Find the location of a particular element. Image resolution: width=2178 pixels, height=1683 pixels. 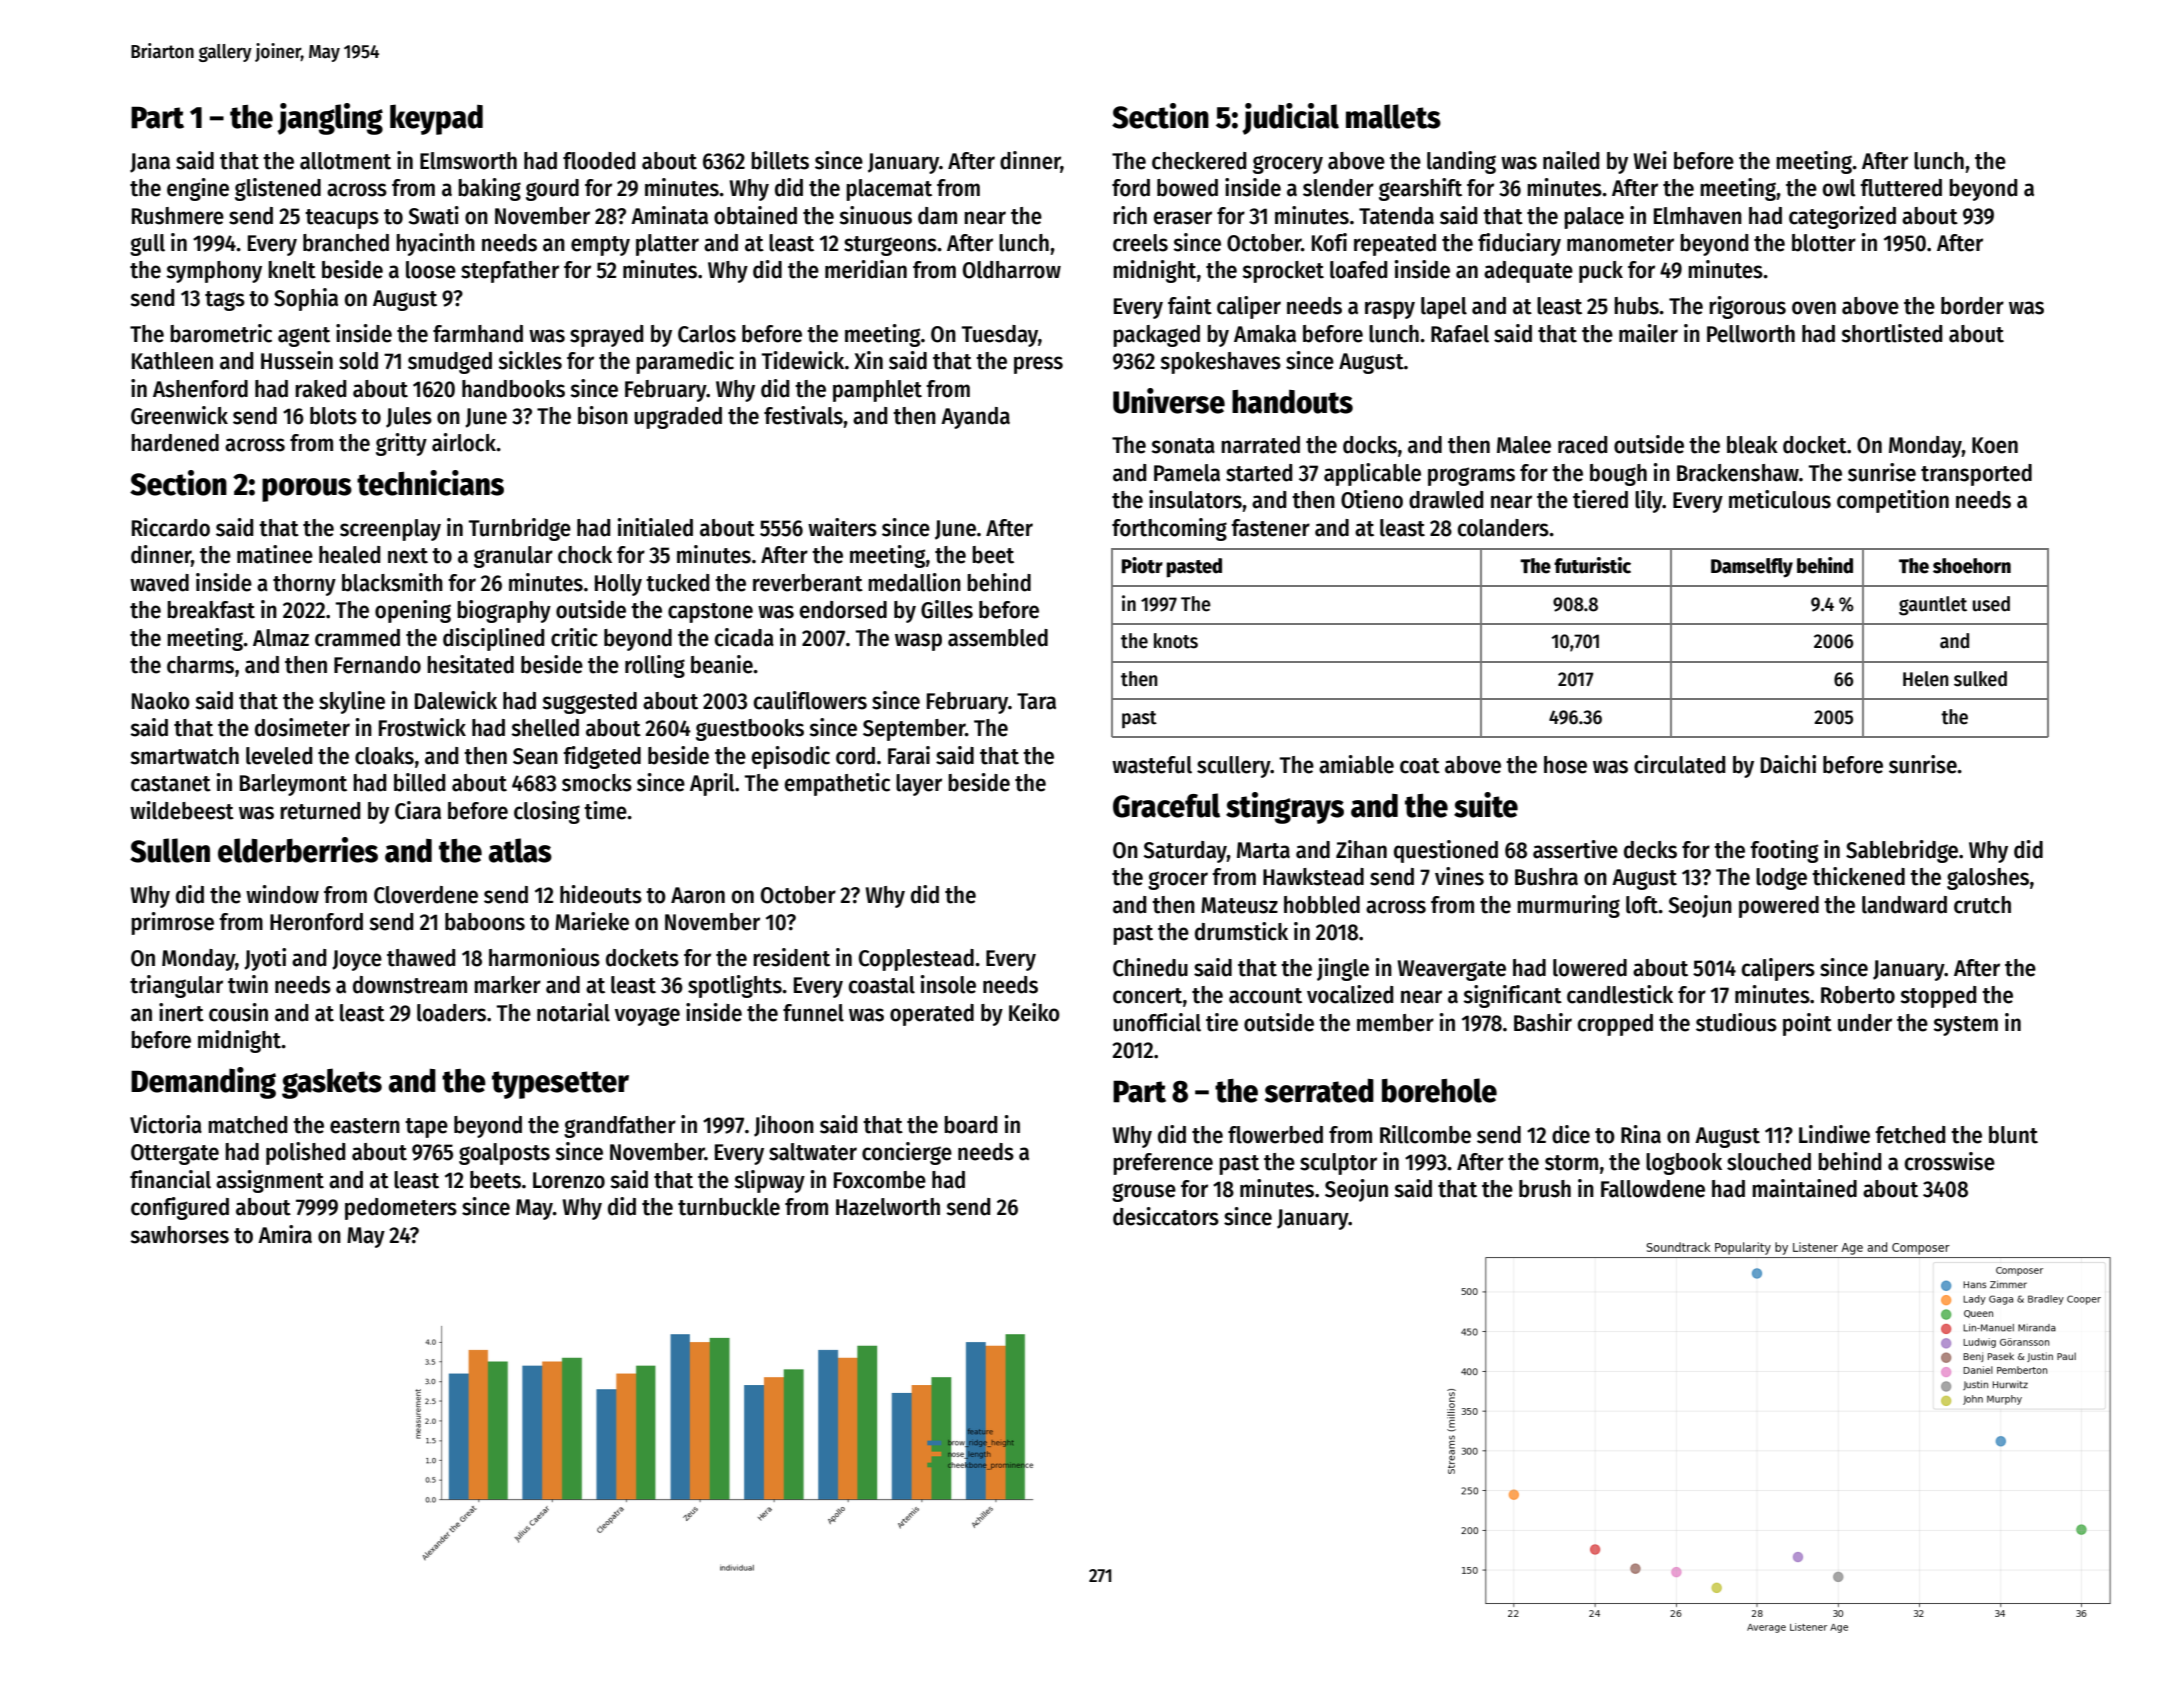

fluttered is located at coordinates (1901, 188).
